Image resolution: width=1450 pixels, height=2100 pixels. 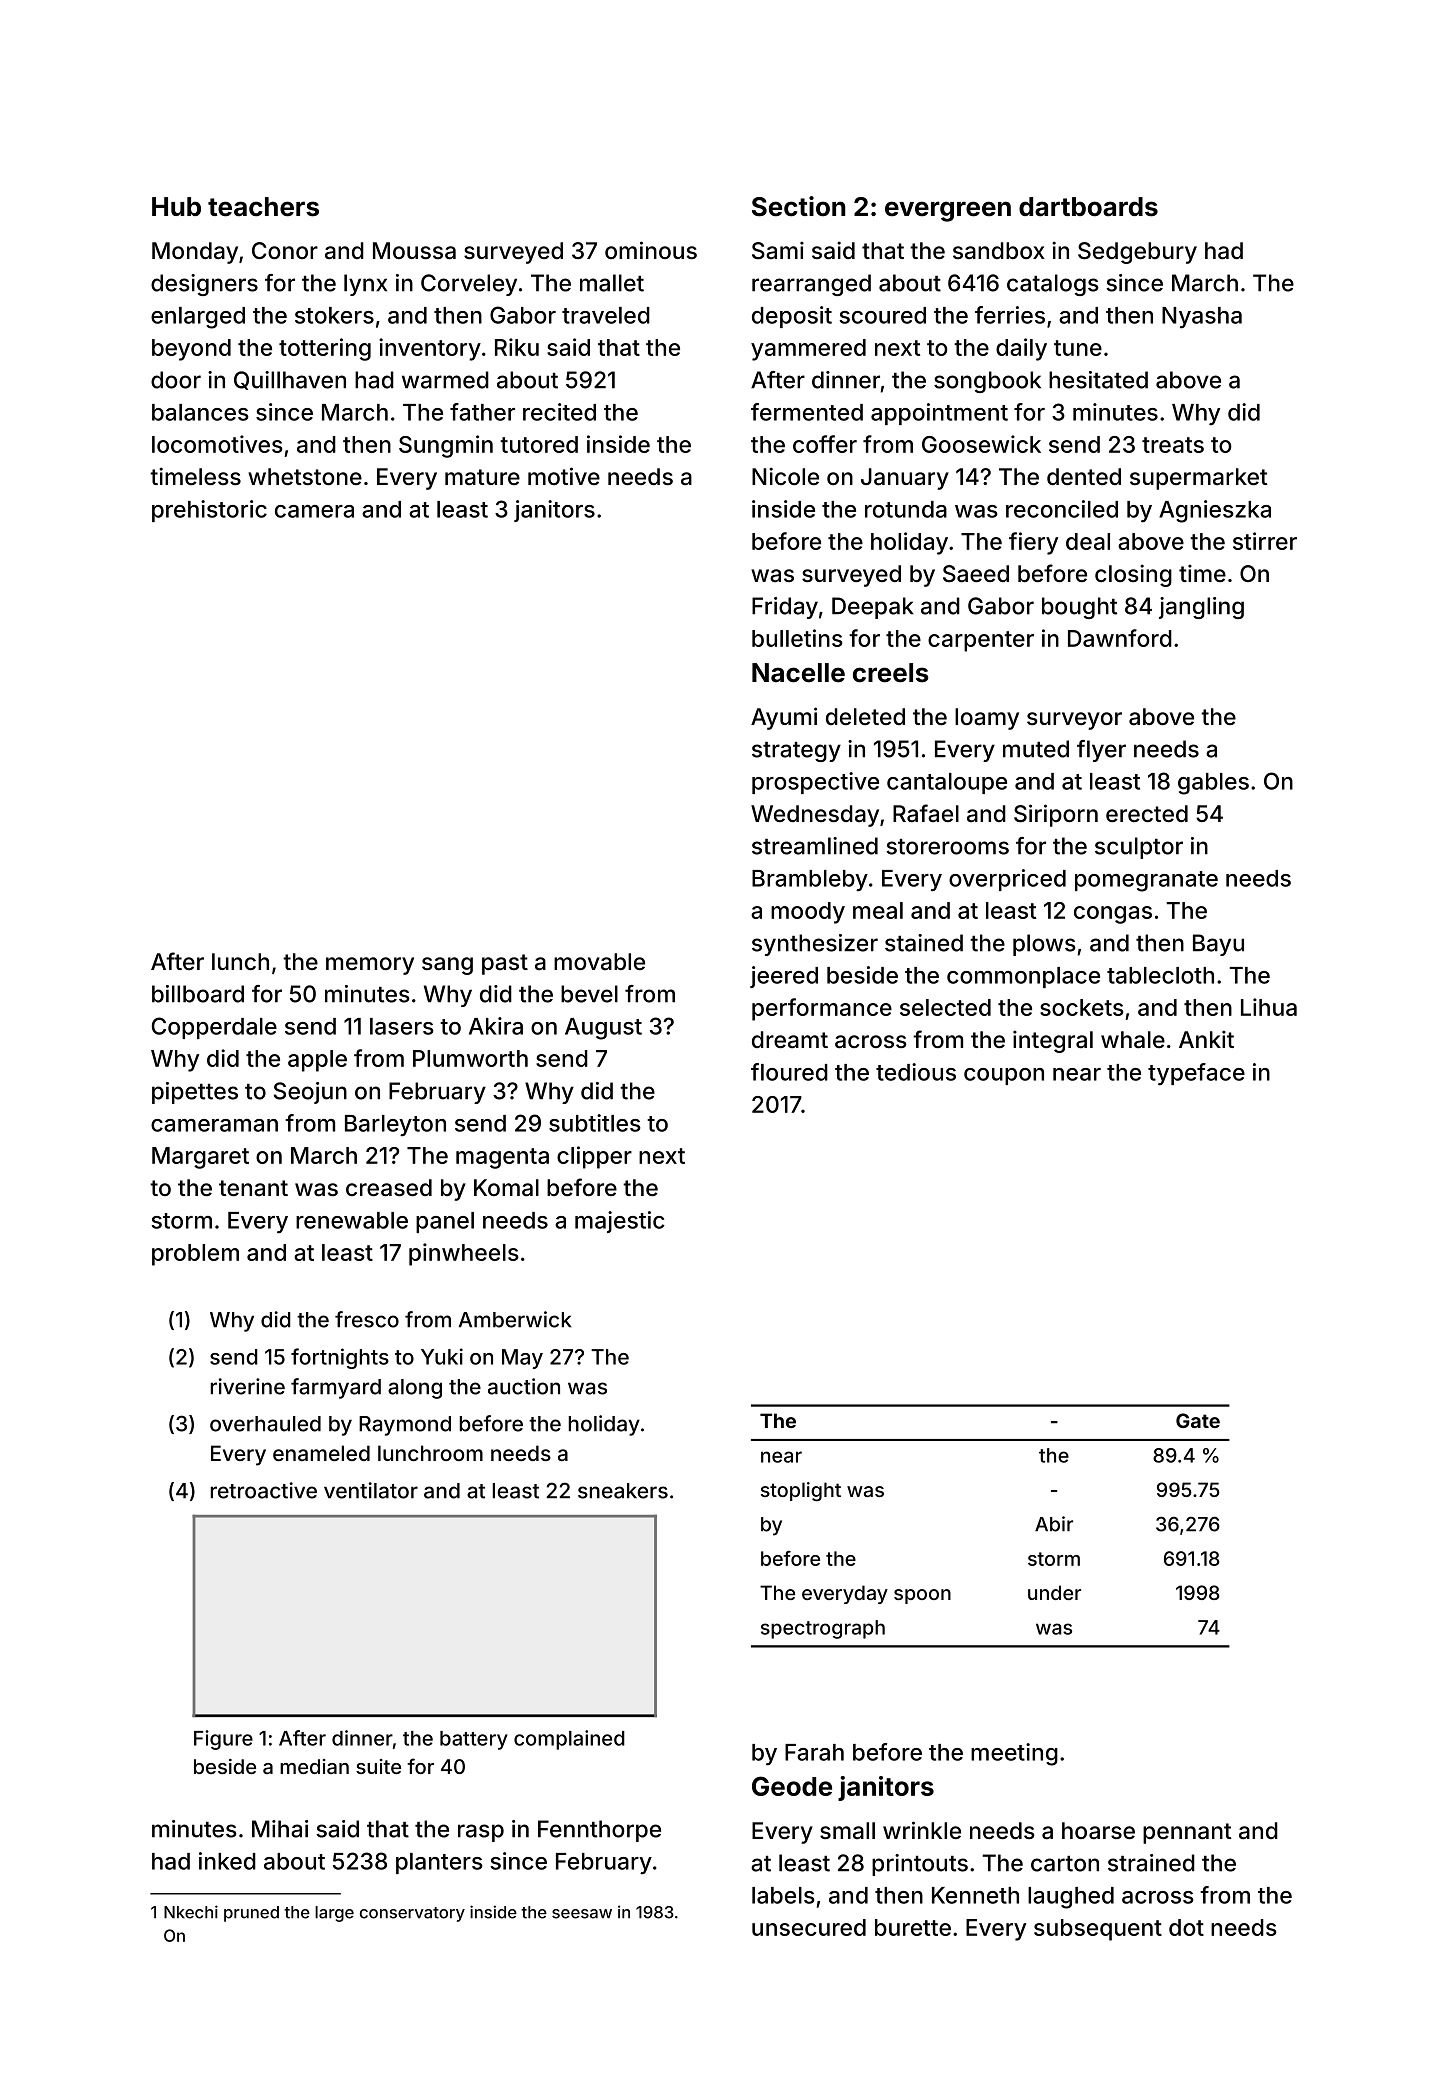 What do you see at coordinates (814, 1752) in the image?
I see `Farah` at bounding box center [814, 1752].
